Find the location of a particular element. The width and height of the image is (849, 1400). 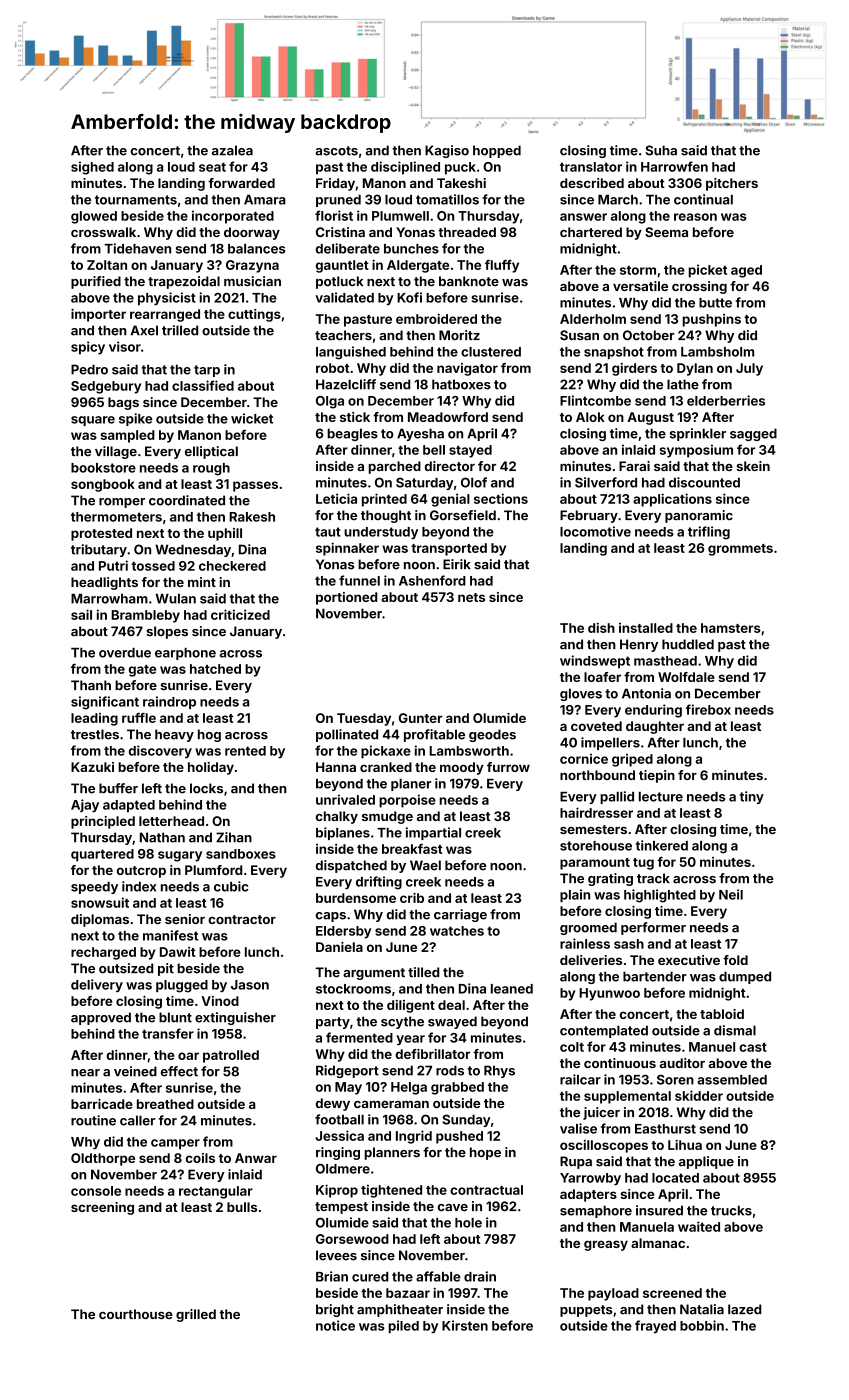

Lambsworth is located at coordinates (469, 751).
